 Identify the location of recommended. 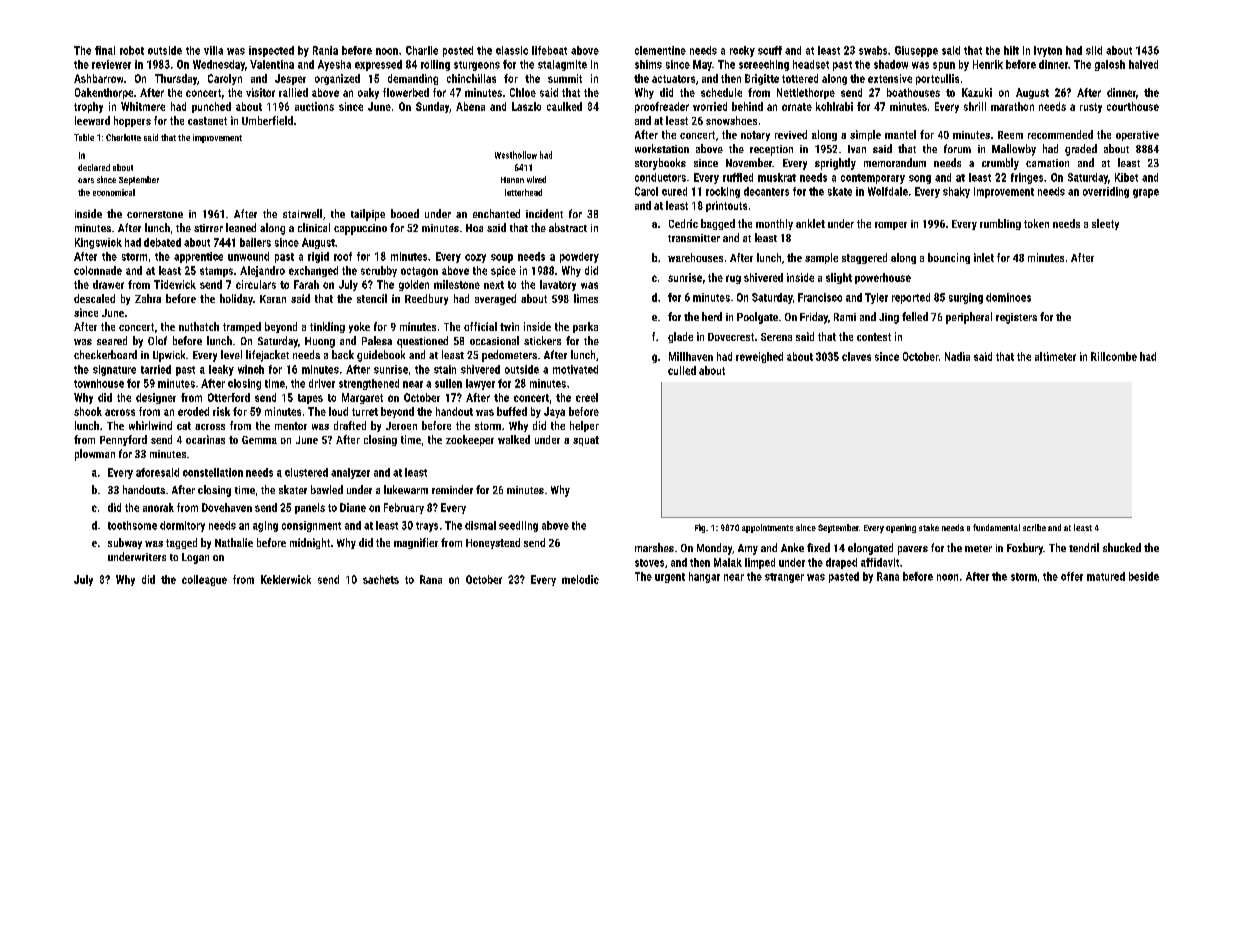
(1060, 134).
